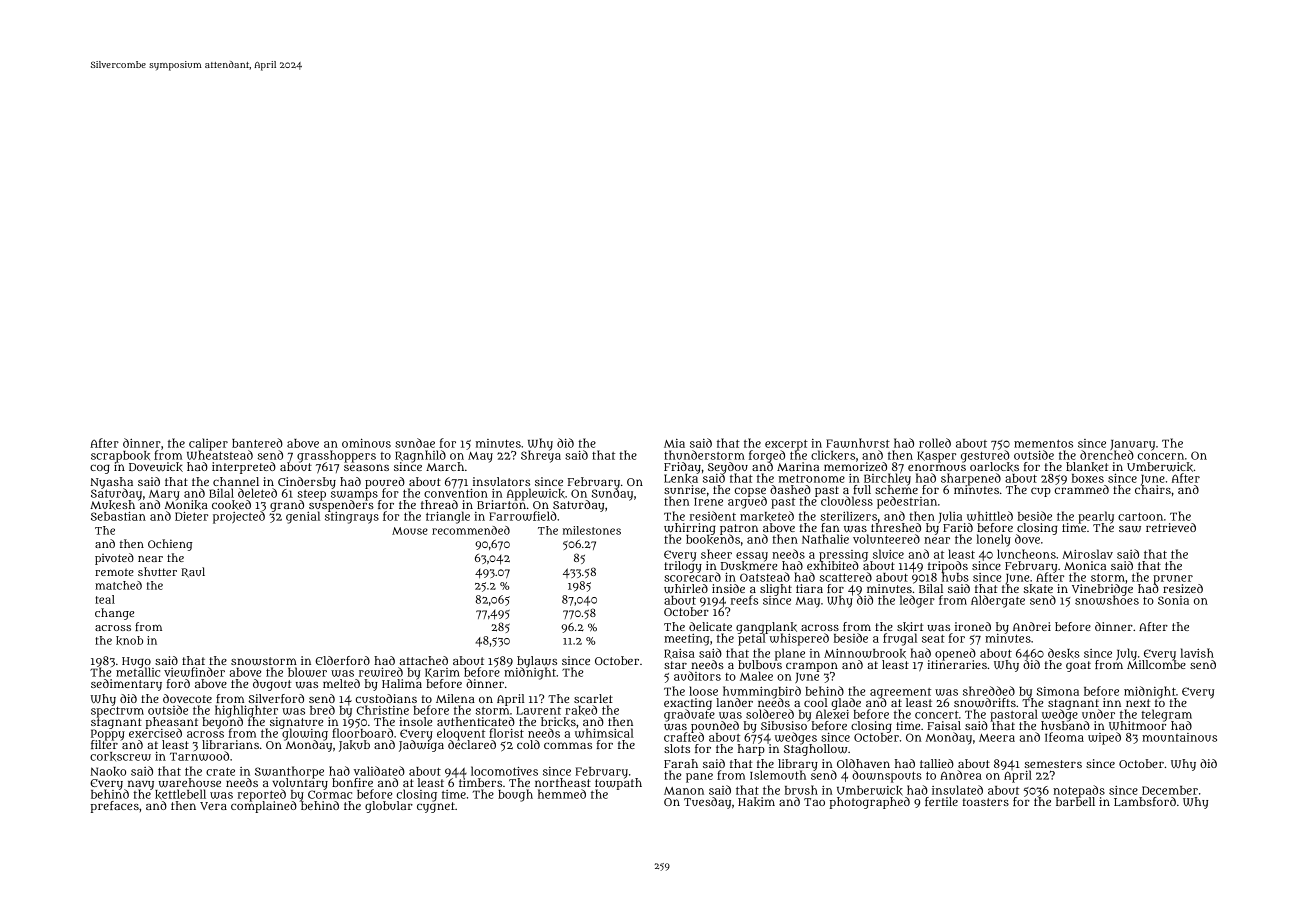  Describe the element at coordinates (749, 566) in the screenshot. I see `Duskmere` at that location.
